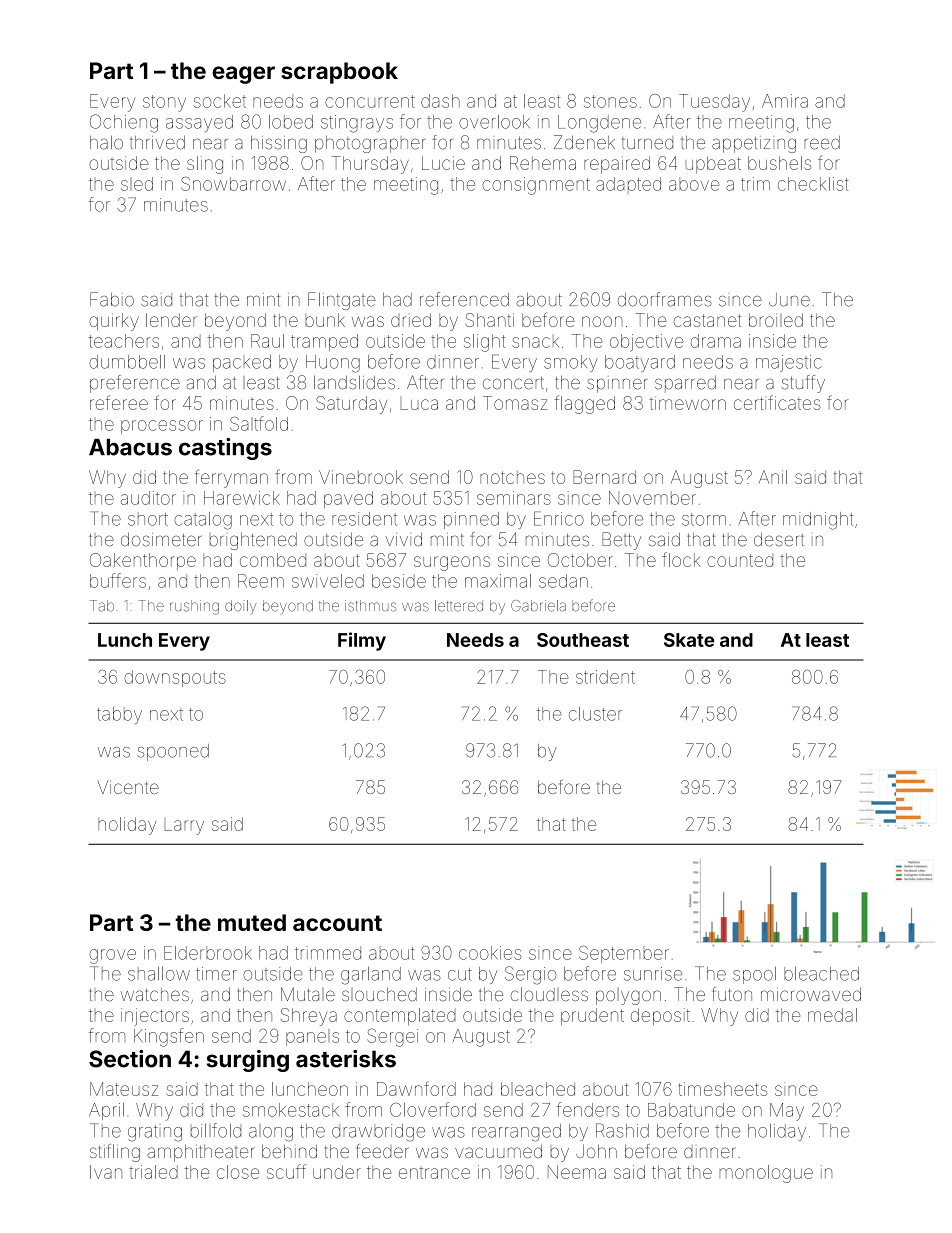  What do you see at coordinates (588, 1109) in the document?
I see `fenders` at bounding box center [588, 1109].
